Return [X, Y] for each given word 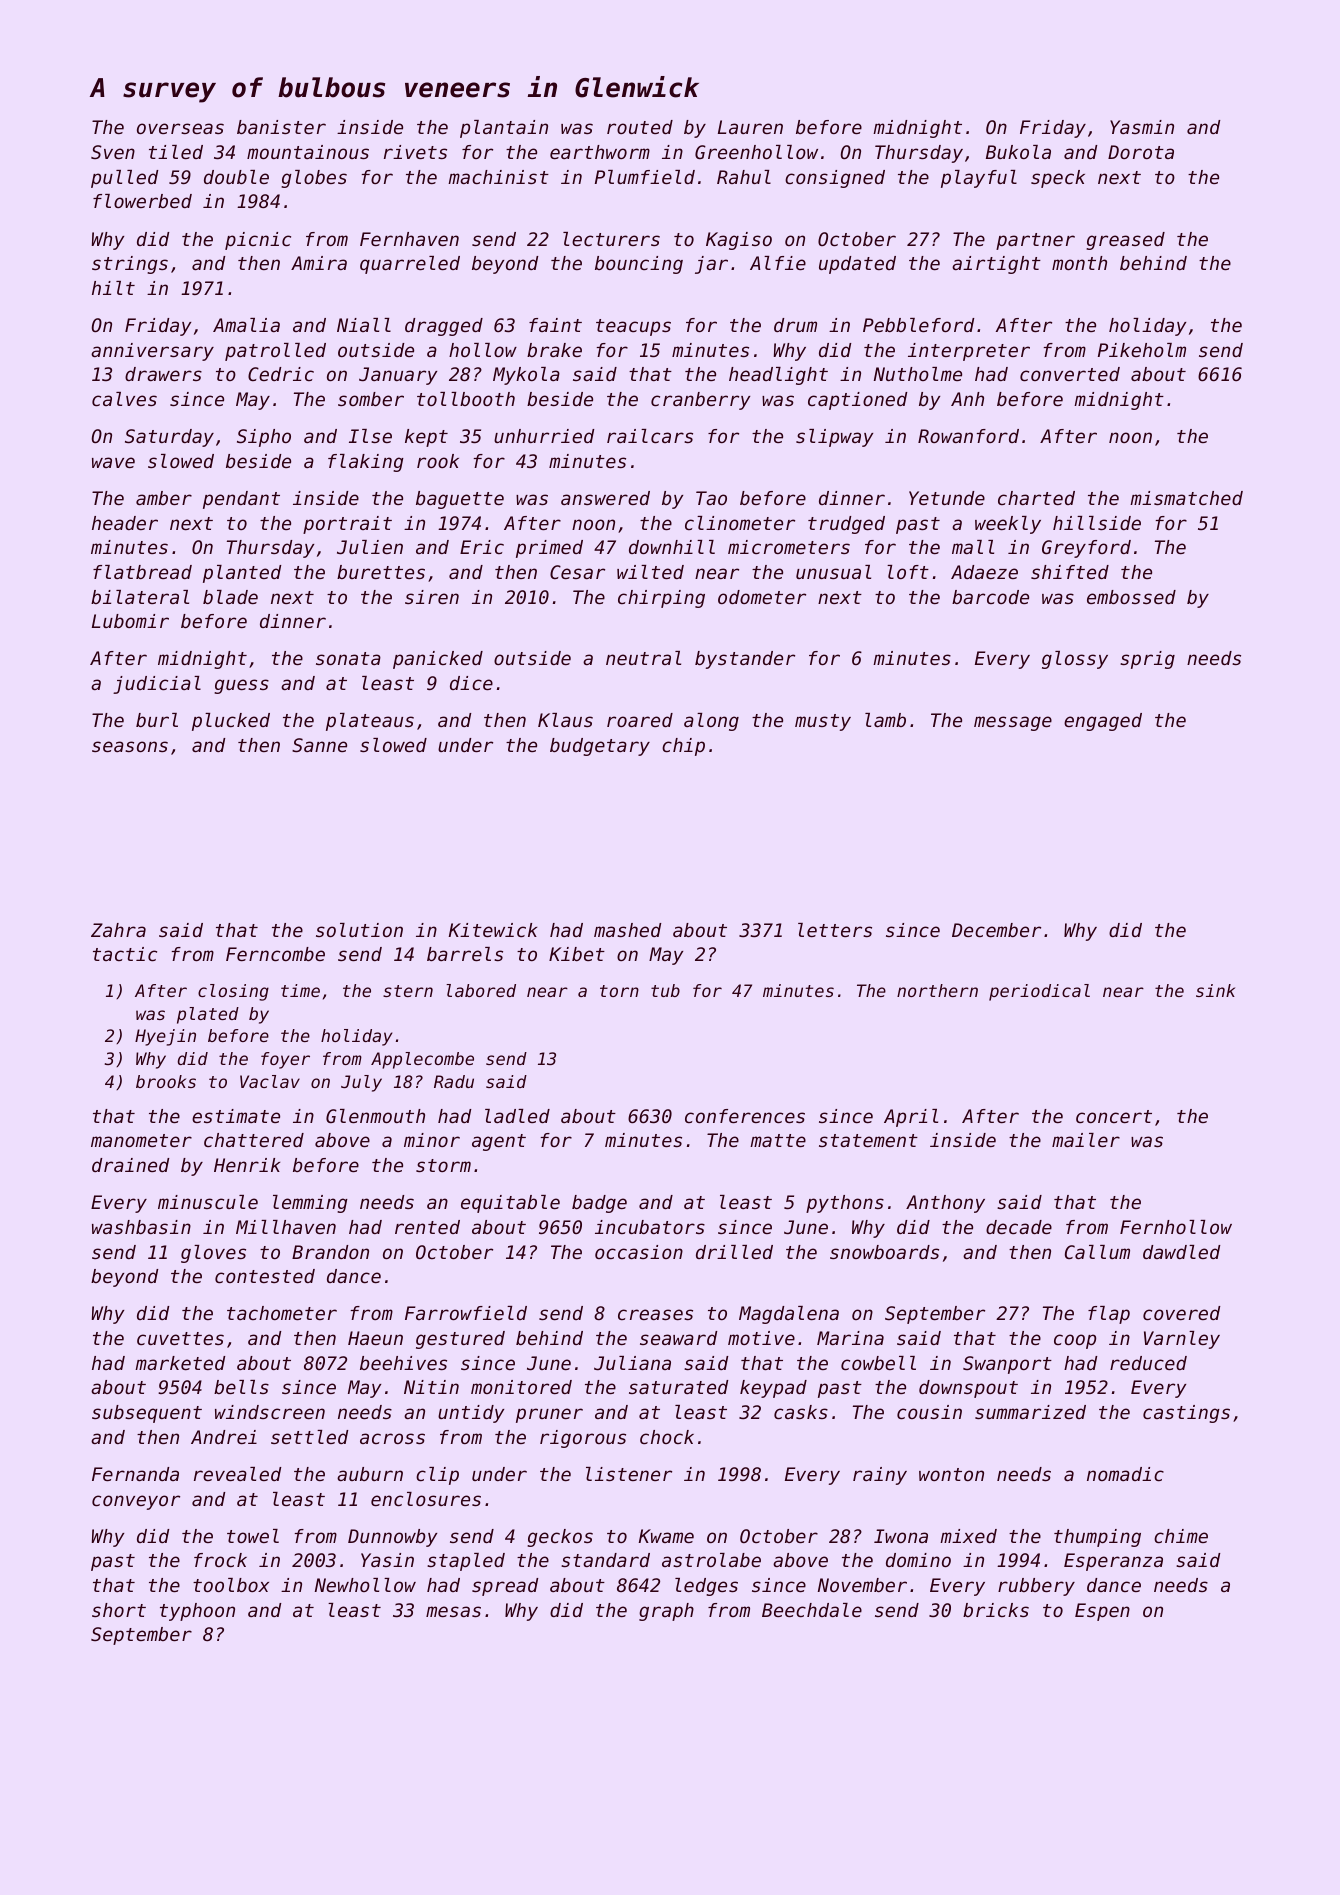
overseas [180, 128]
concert [1114, 1116]
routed [640, 127]
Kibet [577, 954]
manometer [141, 1140]
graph [666, 1612]
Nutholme [918, 374]
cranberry [700, 401]
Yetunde [947, 498]
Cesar [577, 572]
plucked [231, 722]
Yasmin [1142, 127]
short [119, 1610]
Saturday [169, 438]
